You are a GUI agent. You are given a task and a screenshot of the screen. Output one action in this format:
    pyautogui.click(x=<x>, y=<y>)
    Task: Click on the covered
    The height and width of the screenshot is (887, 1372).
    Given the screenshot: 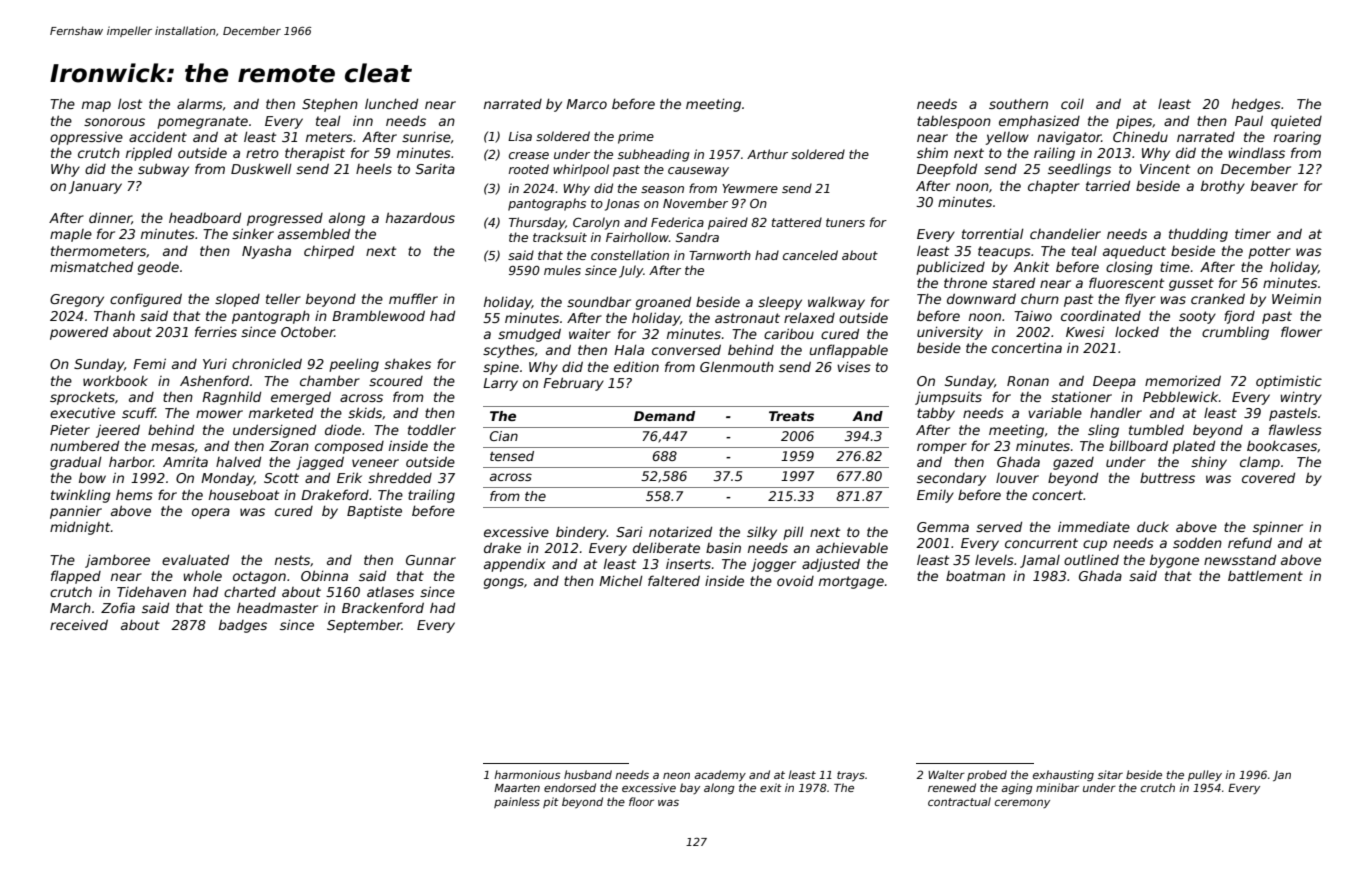 What is the action you would take?
    pyautogui.click(x=1268, y=477)
